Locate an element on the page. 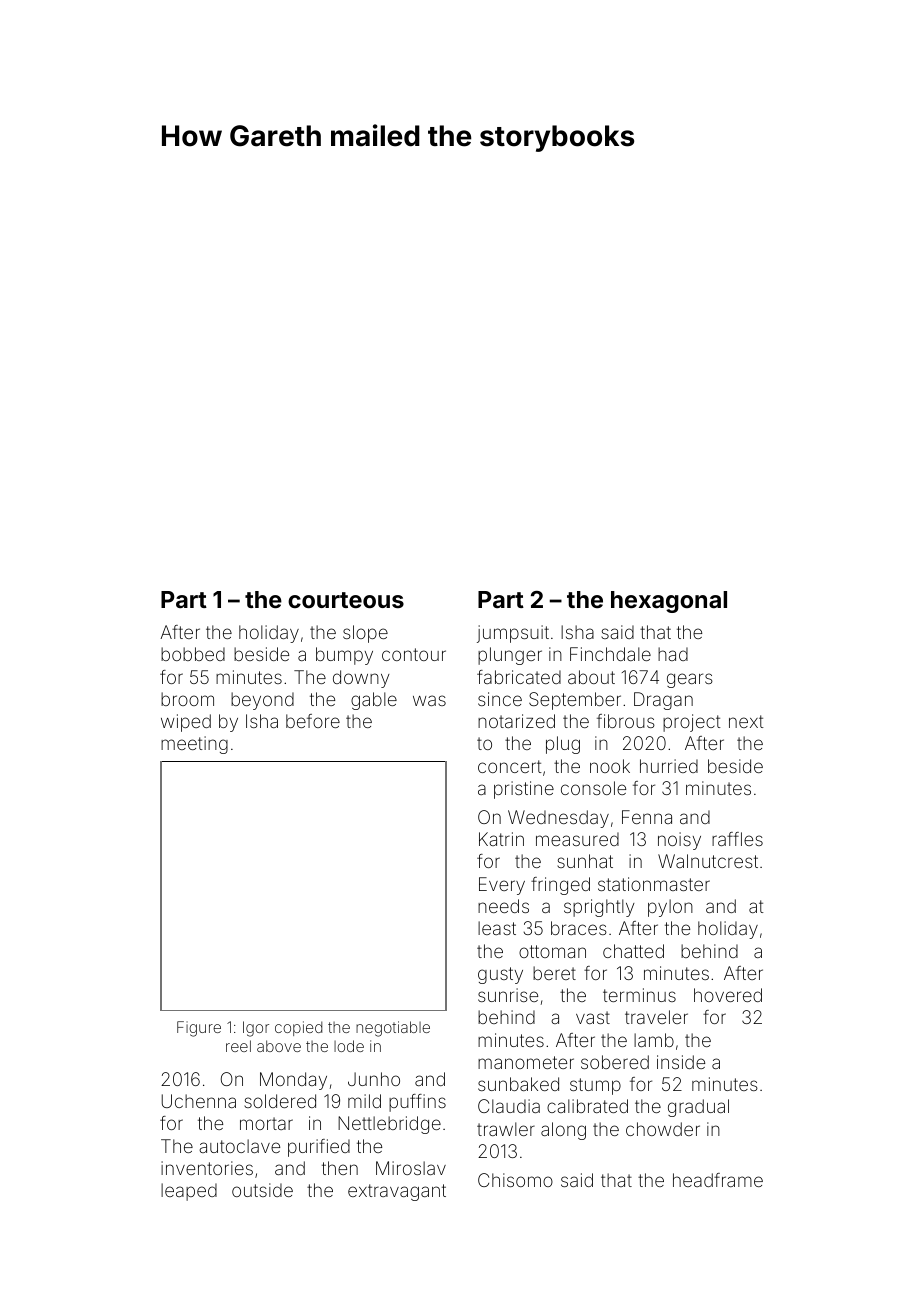 This document has height=1311, width=924. Figure is located at coordinates (199, 1029).
